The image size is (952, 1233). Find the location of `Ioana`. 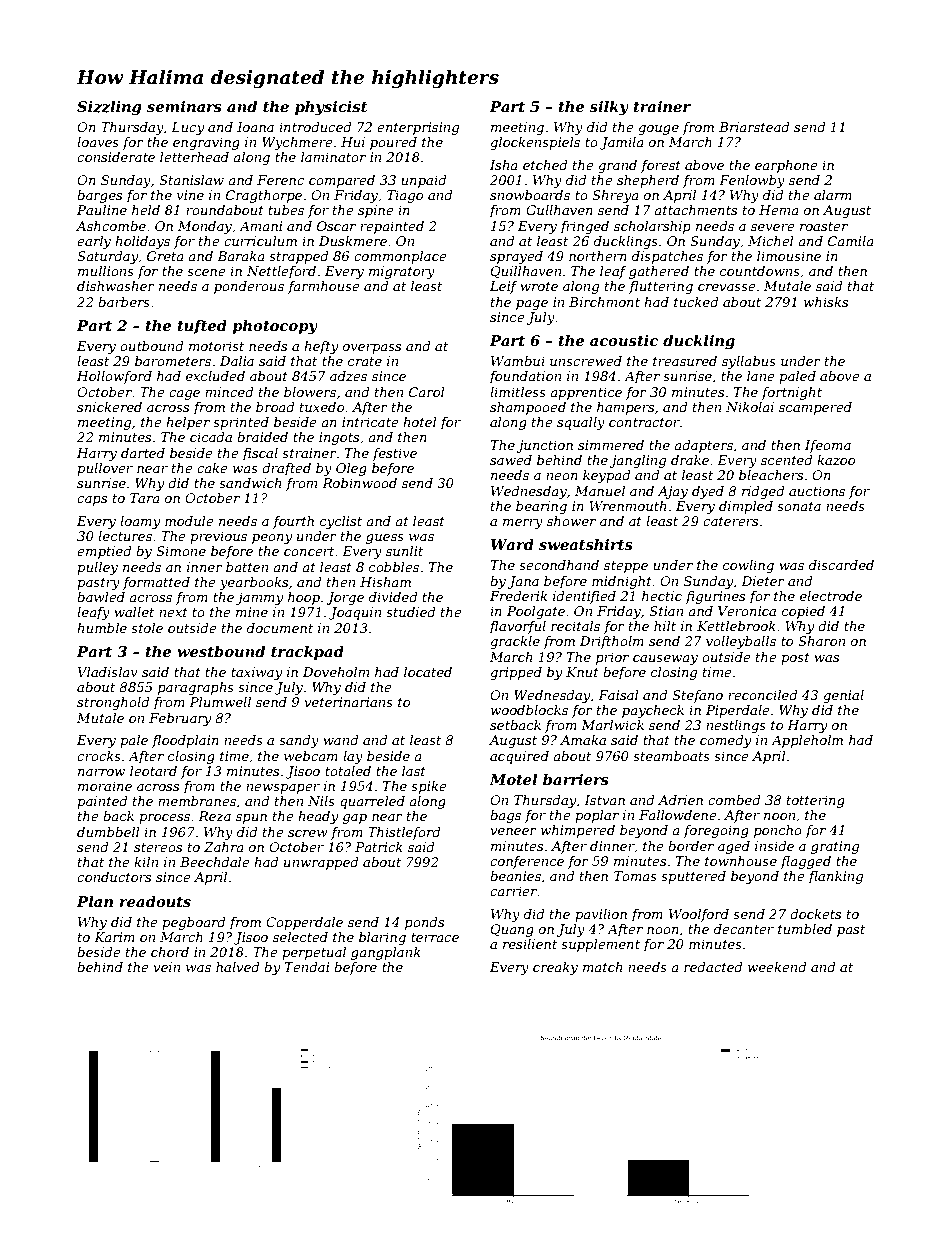

Ioana is located at coordinates (255, 127).
